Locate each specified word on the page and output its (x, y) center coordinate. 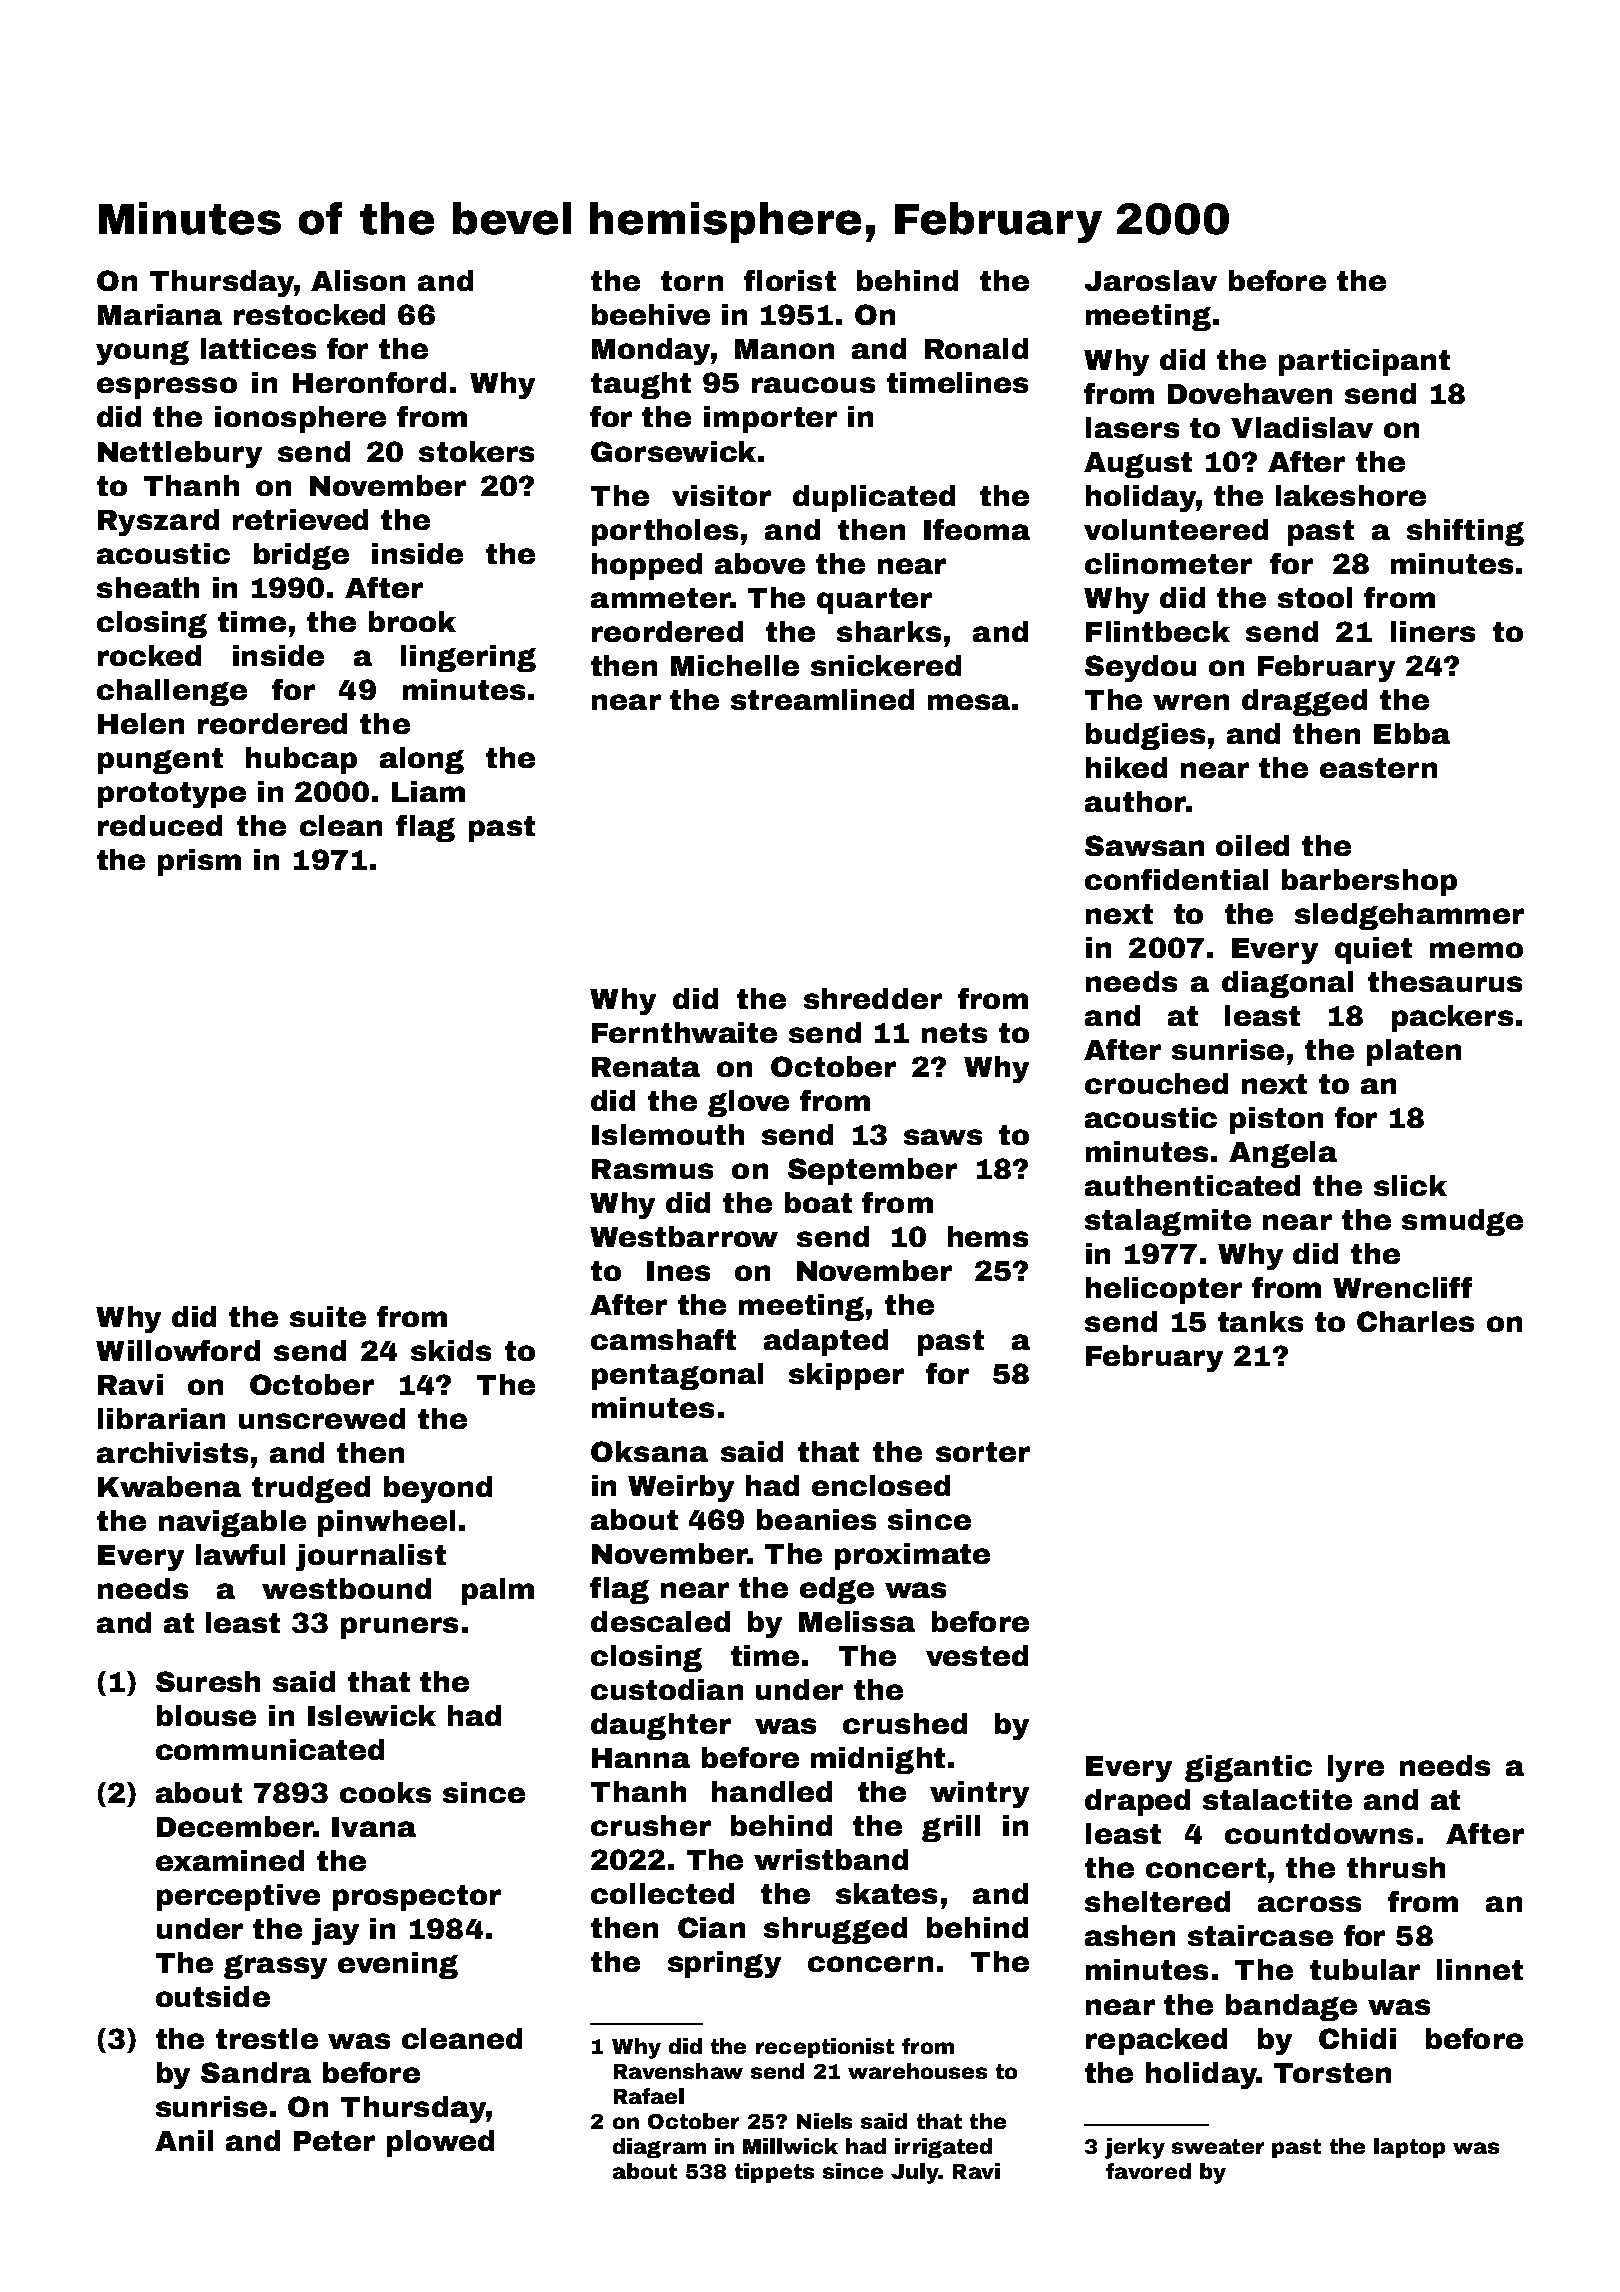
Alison (358, 280)
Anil (184, 2140)
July (915, 2173)
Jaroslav (1151, 280)
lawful (240, 1554)
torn (692, 281)
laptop (1409, 2148)
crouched (1156, 1083)
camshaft (663, 1339)
